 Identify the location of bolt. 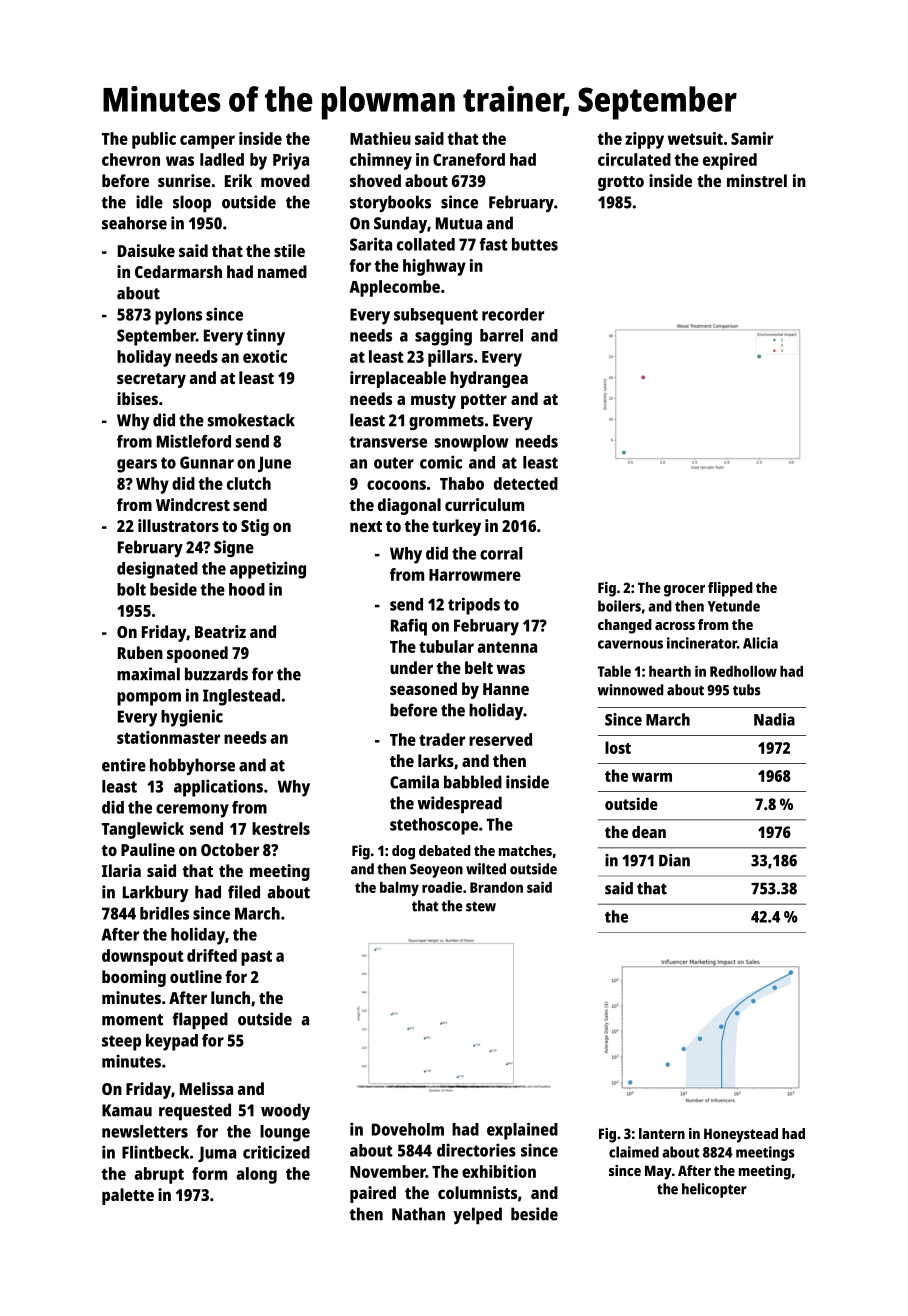
(131, 589).
